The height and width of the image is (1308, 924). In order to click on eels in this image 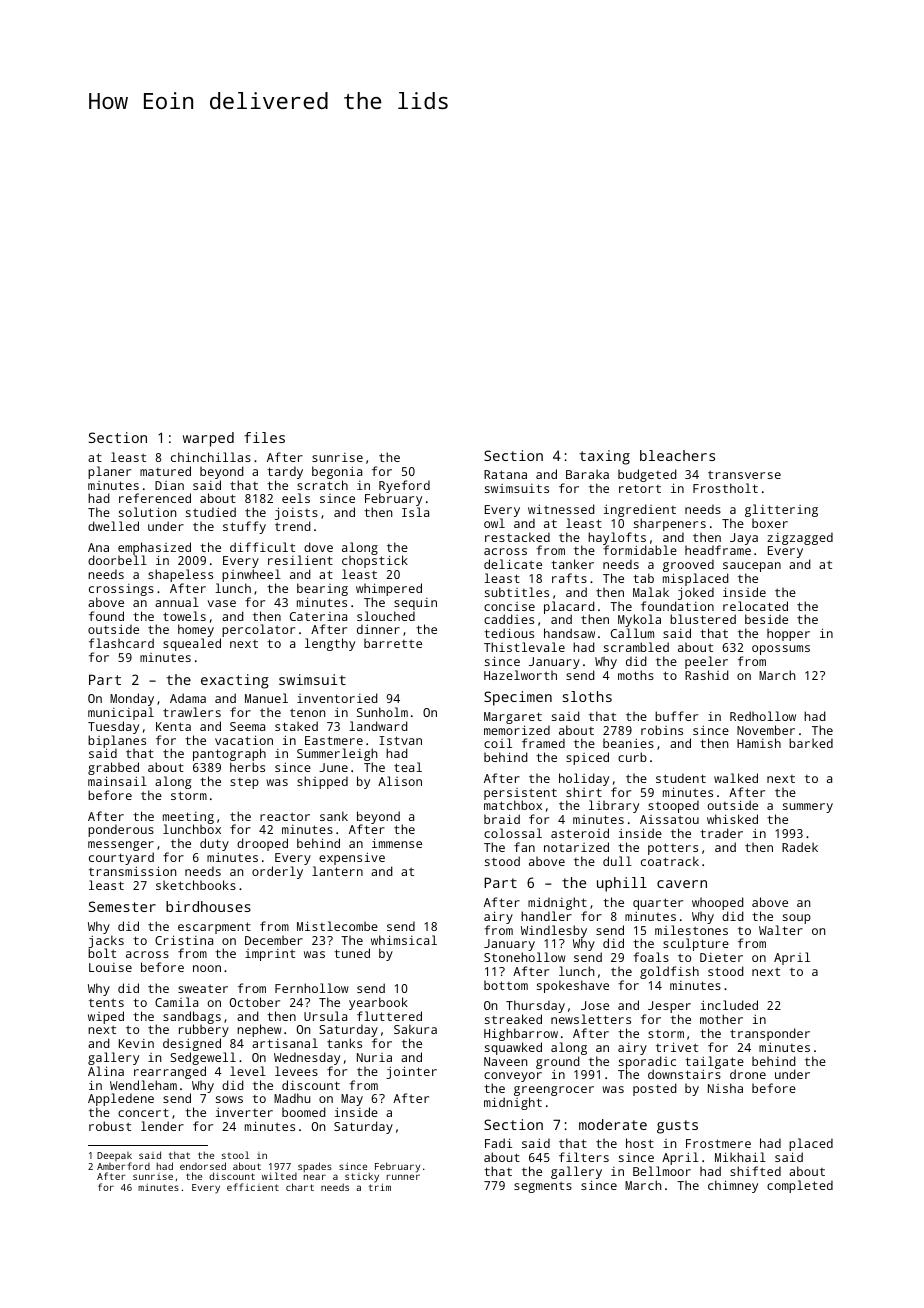, I will do `click(296, 498)`.
